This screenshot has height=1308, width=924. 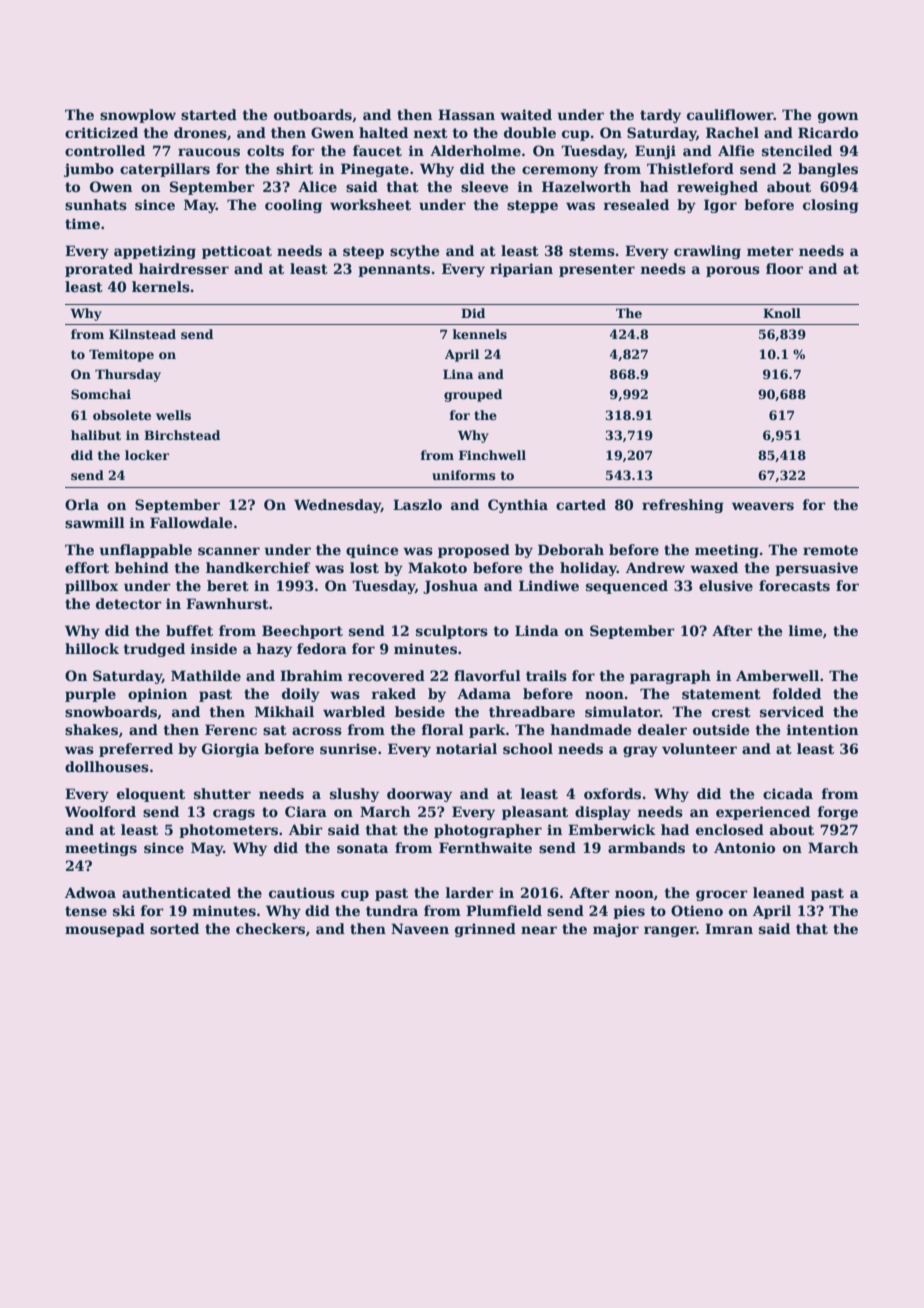 What do you see at coordinates (227, 603) in the screenshot?
I see `Fawnhurst` at bounding box center [227, 603].
